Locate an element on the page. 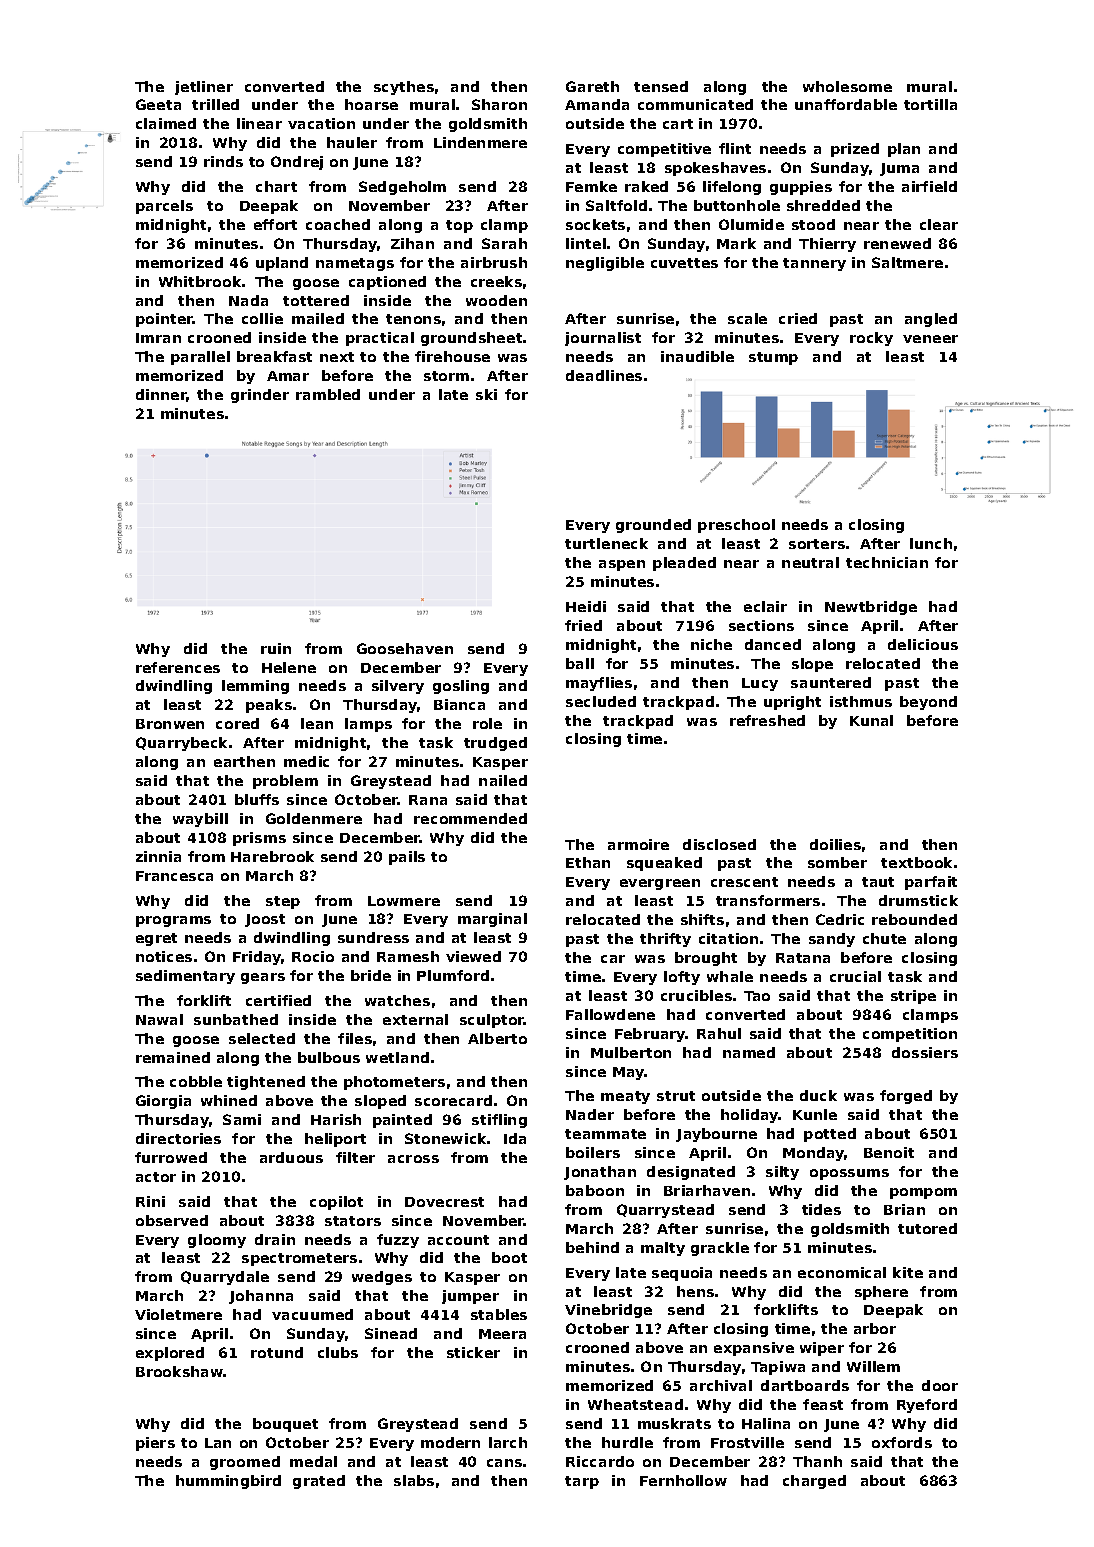 The width and height of the image is (1094, 1547). slabs is located at coordinates (414, 1480).
